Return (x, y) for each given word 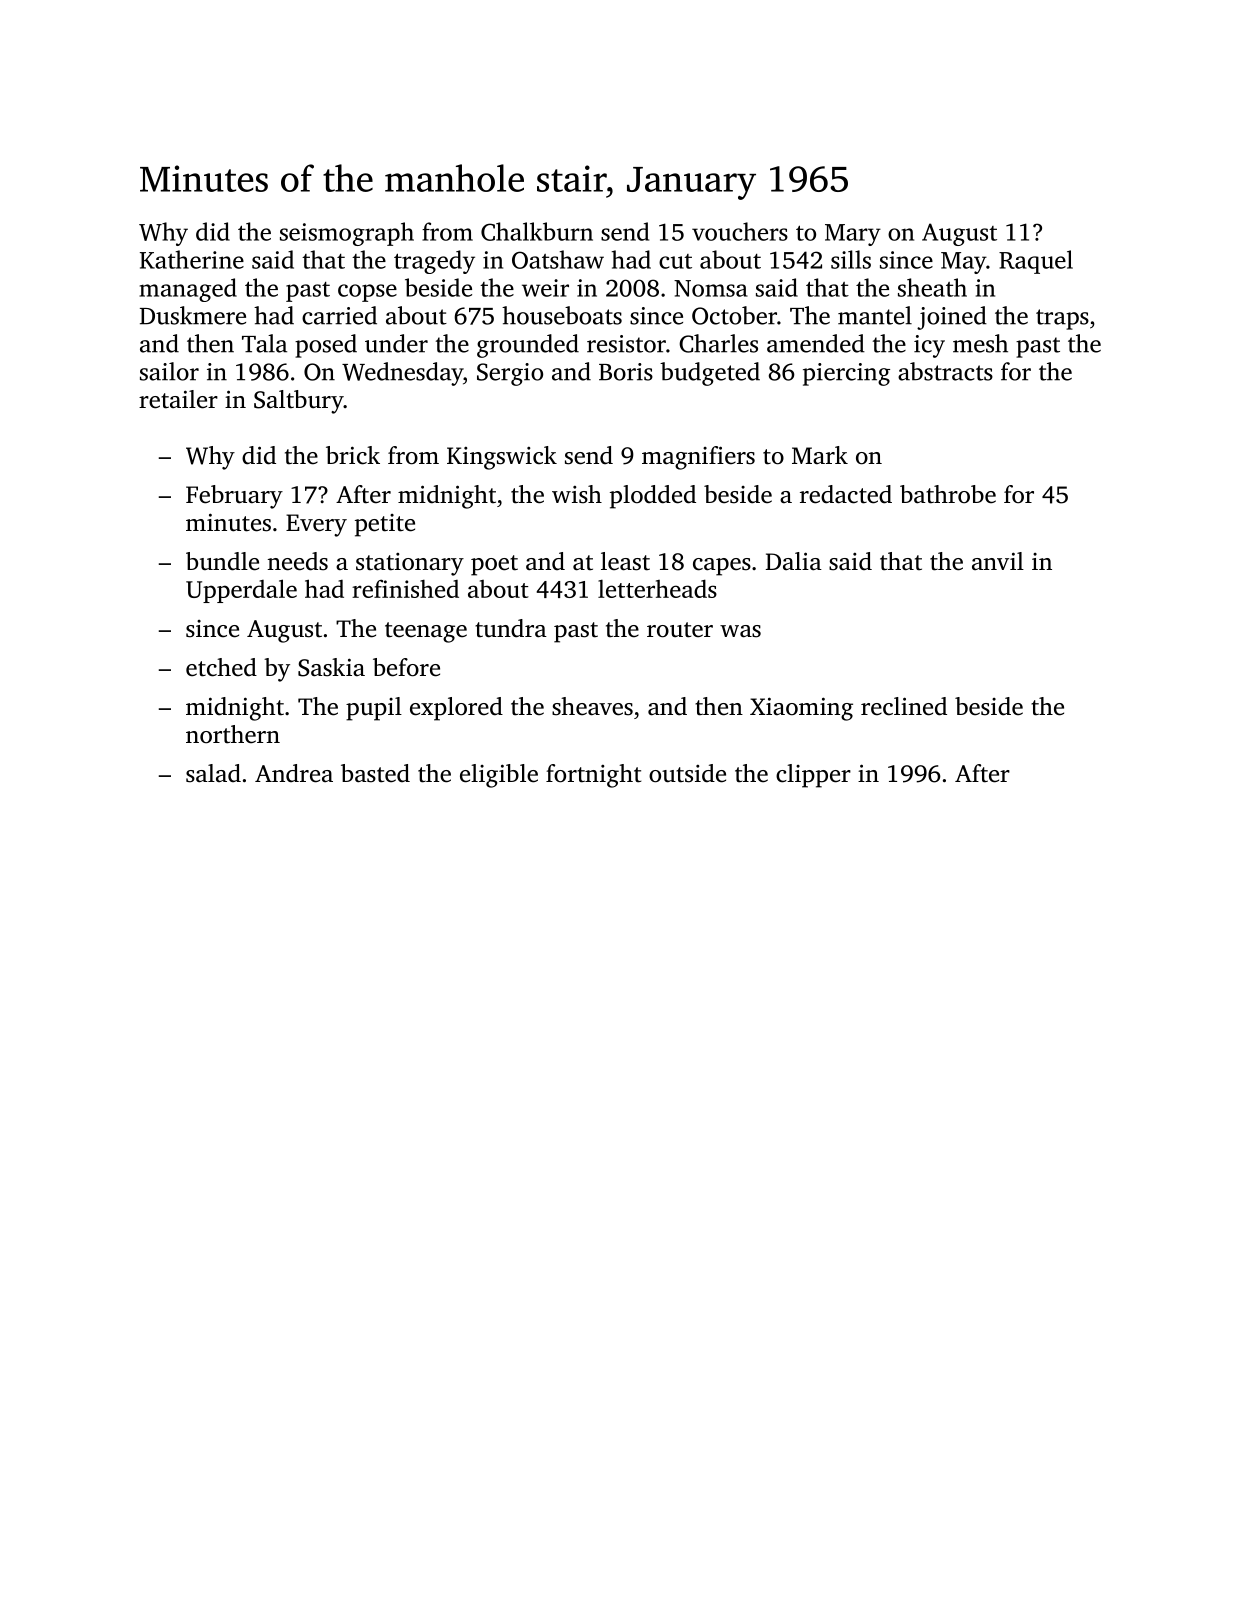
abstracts (945, 371)
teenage (426, 632)
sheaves (592, 706)
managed (188, 290)
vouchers (740, 231)
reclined (904, 706)
